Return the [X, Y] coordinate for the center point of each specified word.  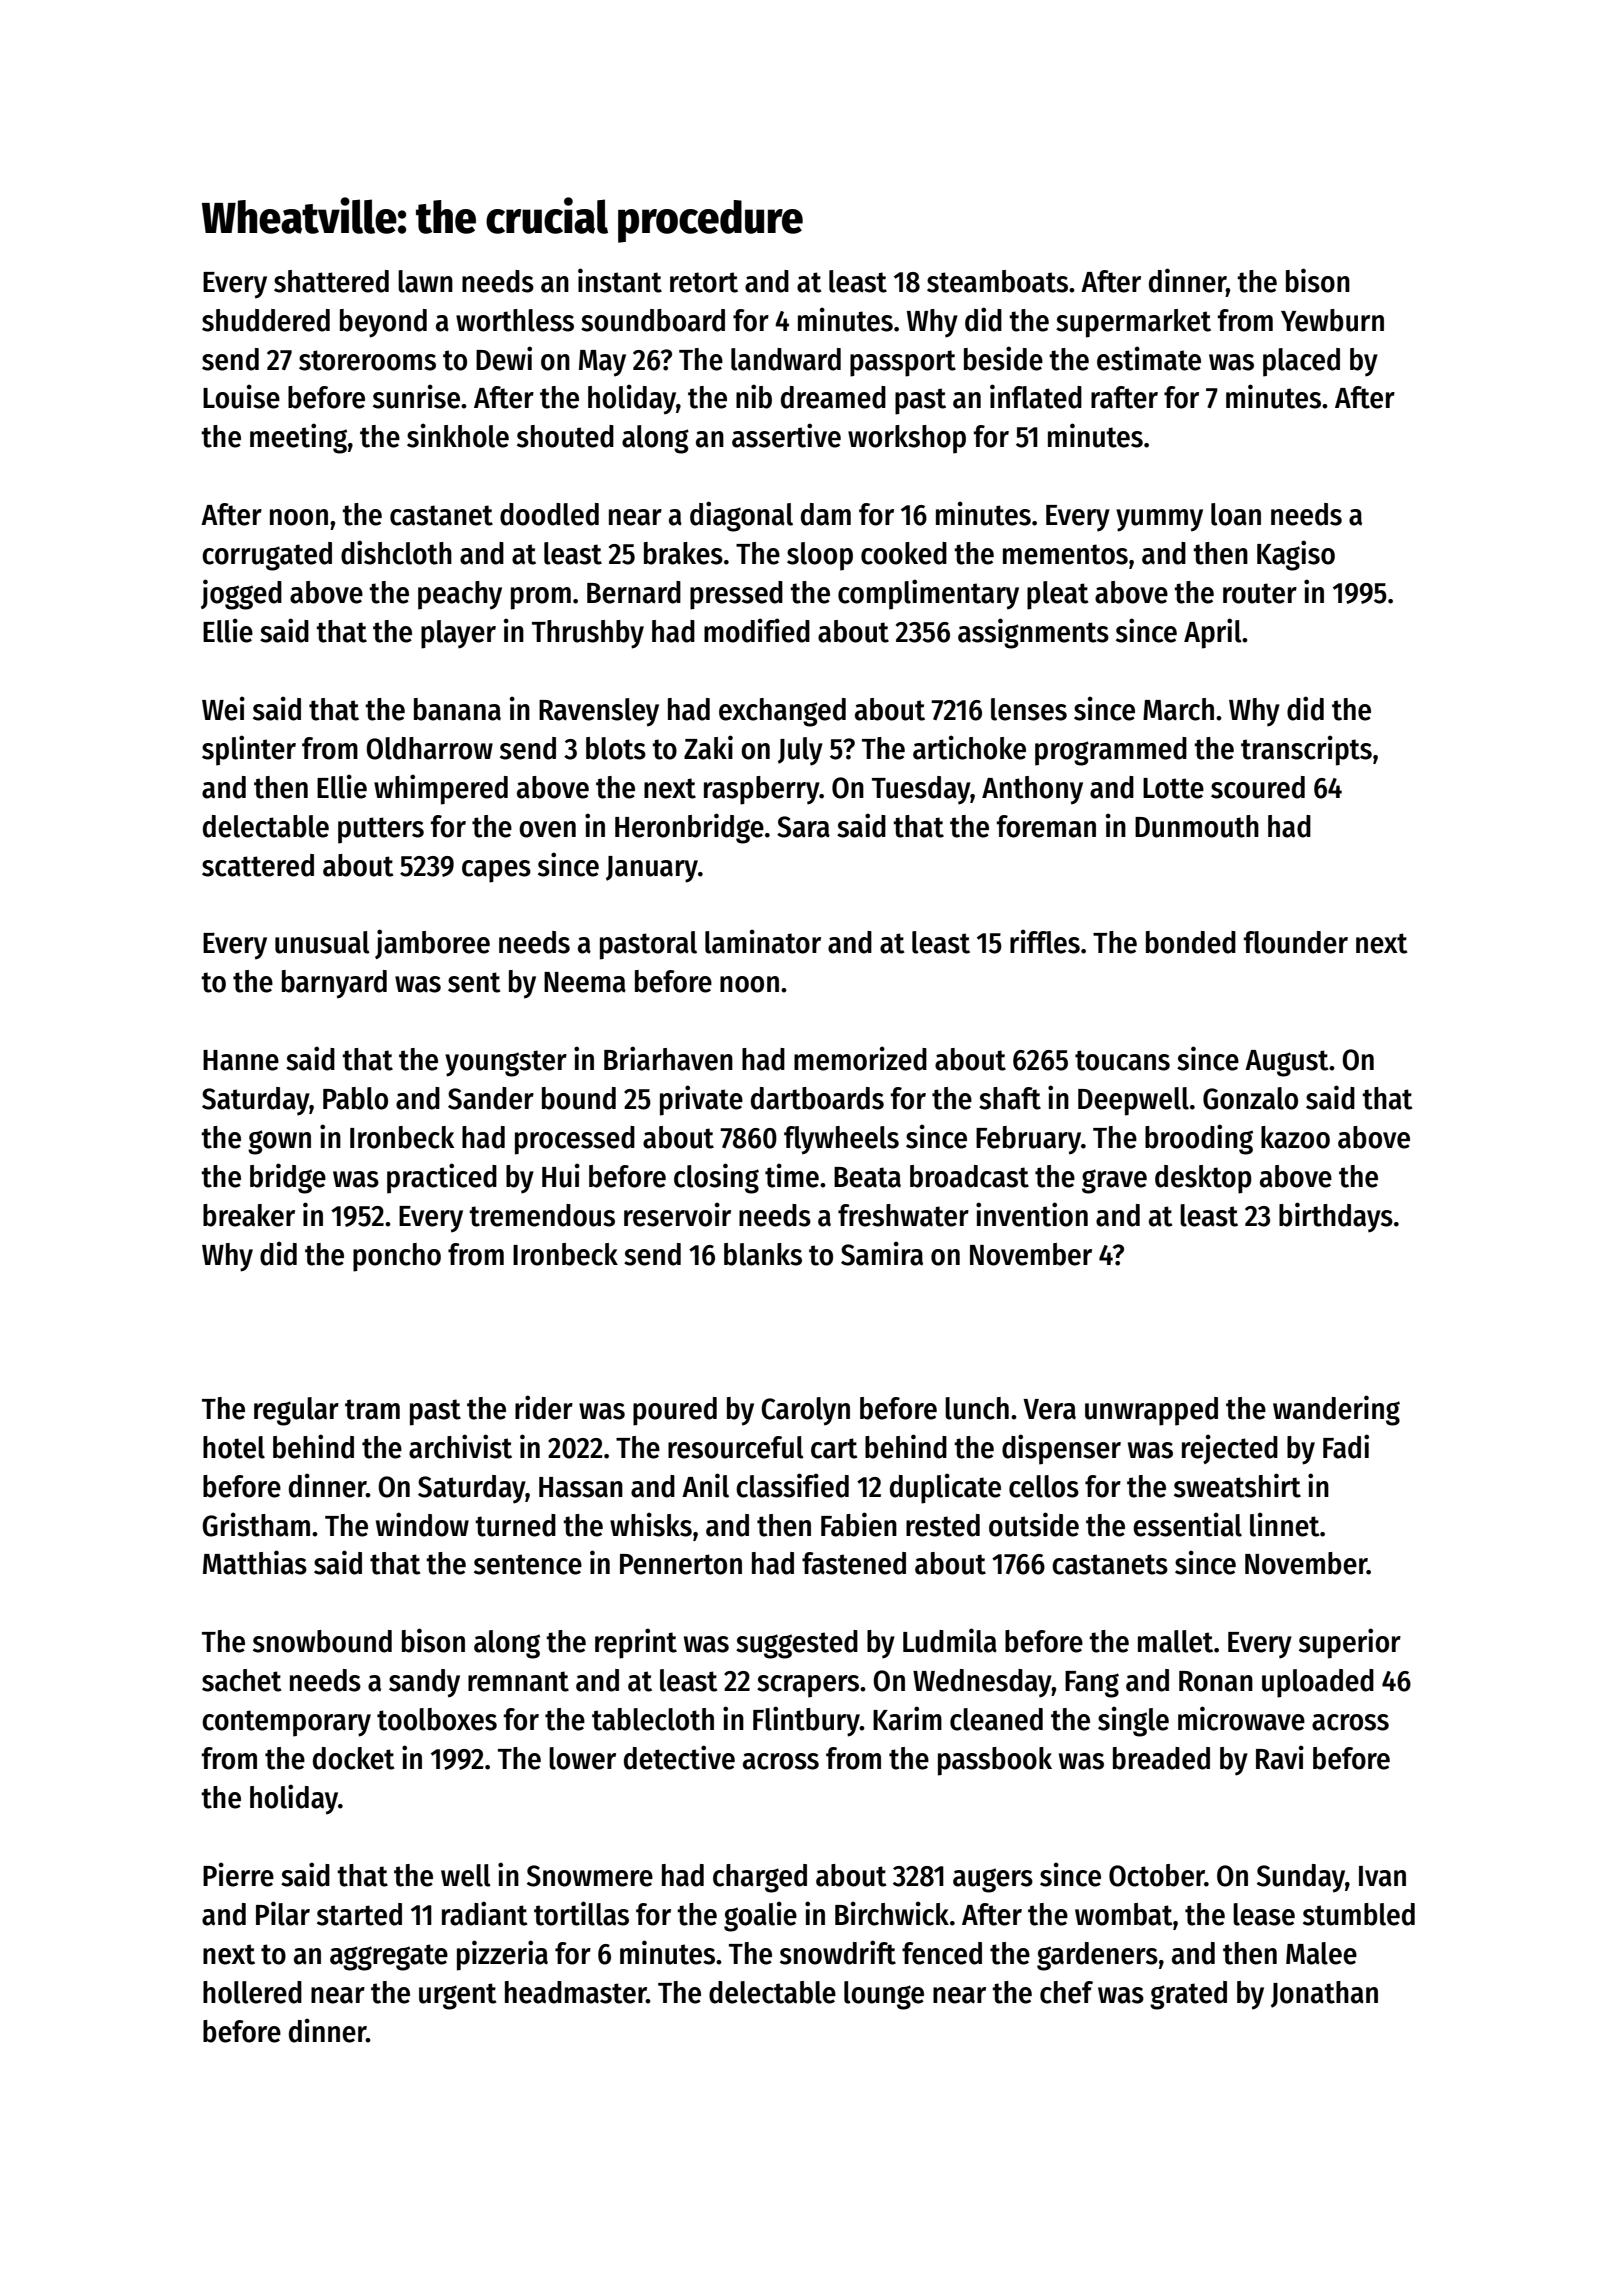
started [359, 1914]
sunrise [416, 396]
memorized [860, 1058]
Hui [561, 1175]
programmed [1111, 751]
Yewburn [1332, 320]
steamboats [997, 281]
